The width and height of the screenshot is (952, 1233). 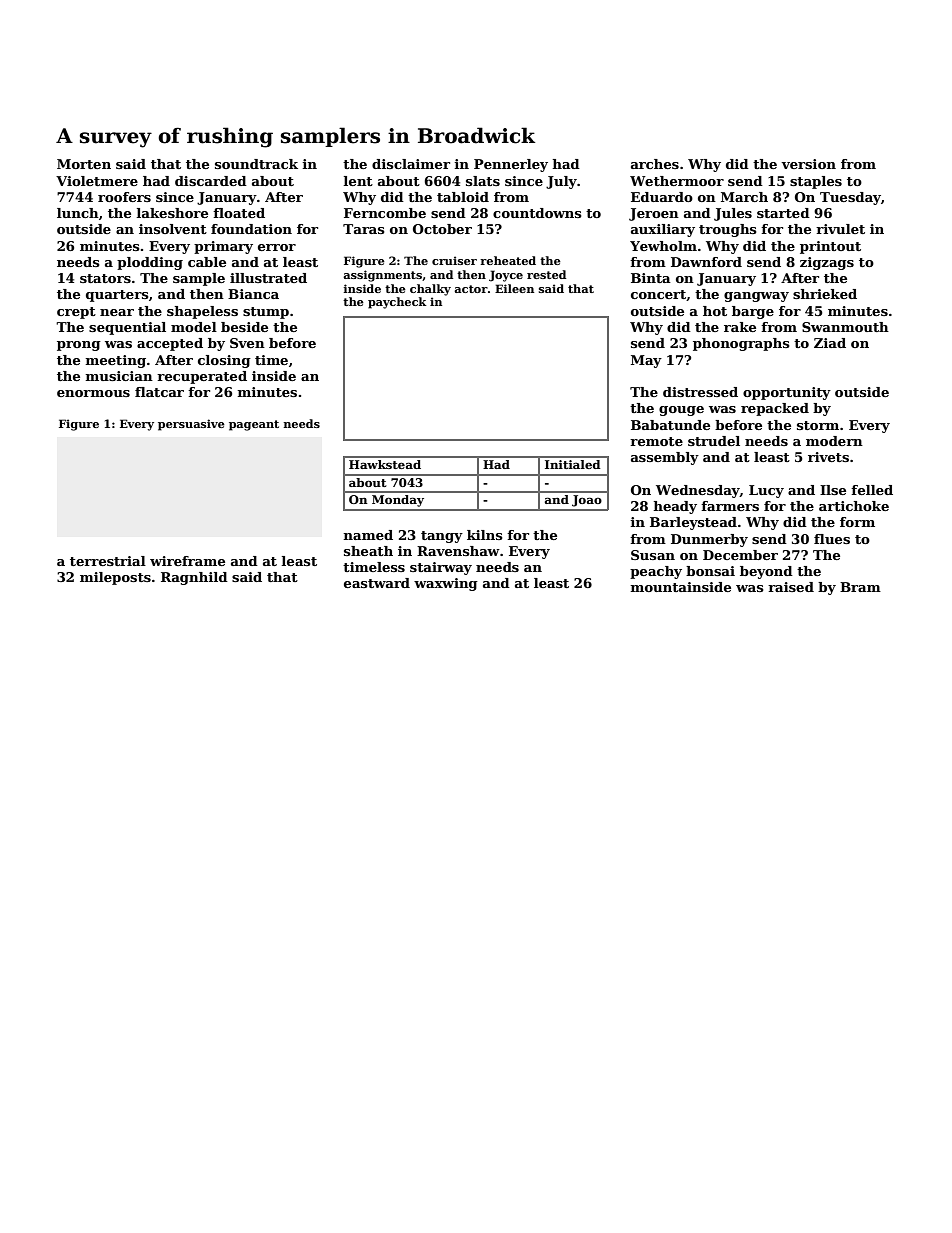 I want to click on Sven, so click(x=247, y=343).
